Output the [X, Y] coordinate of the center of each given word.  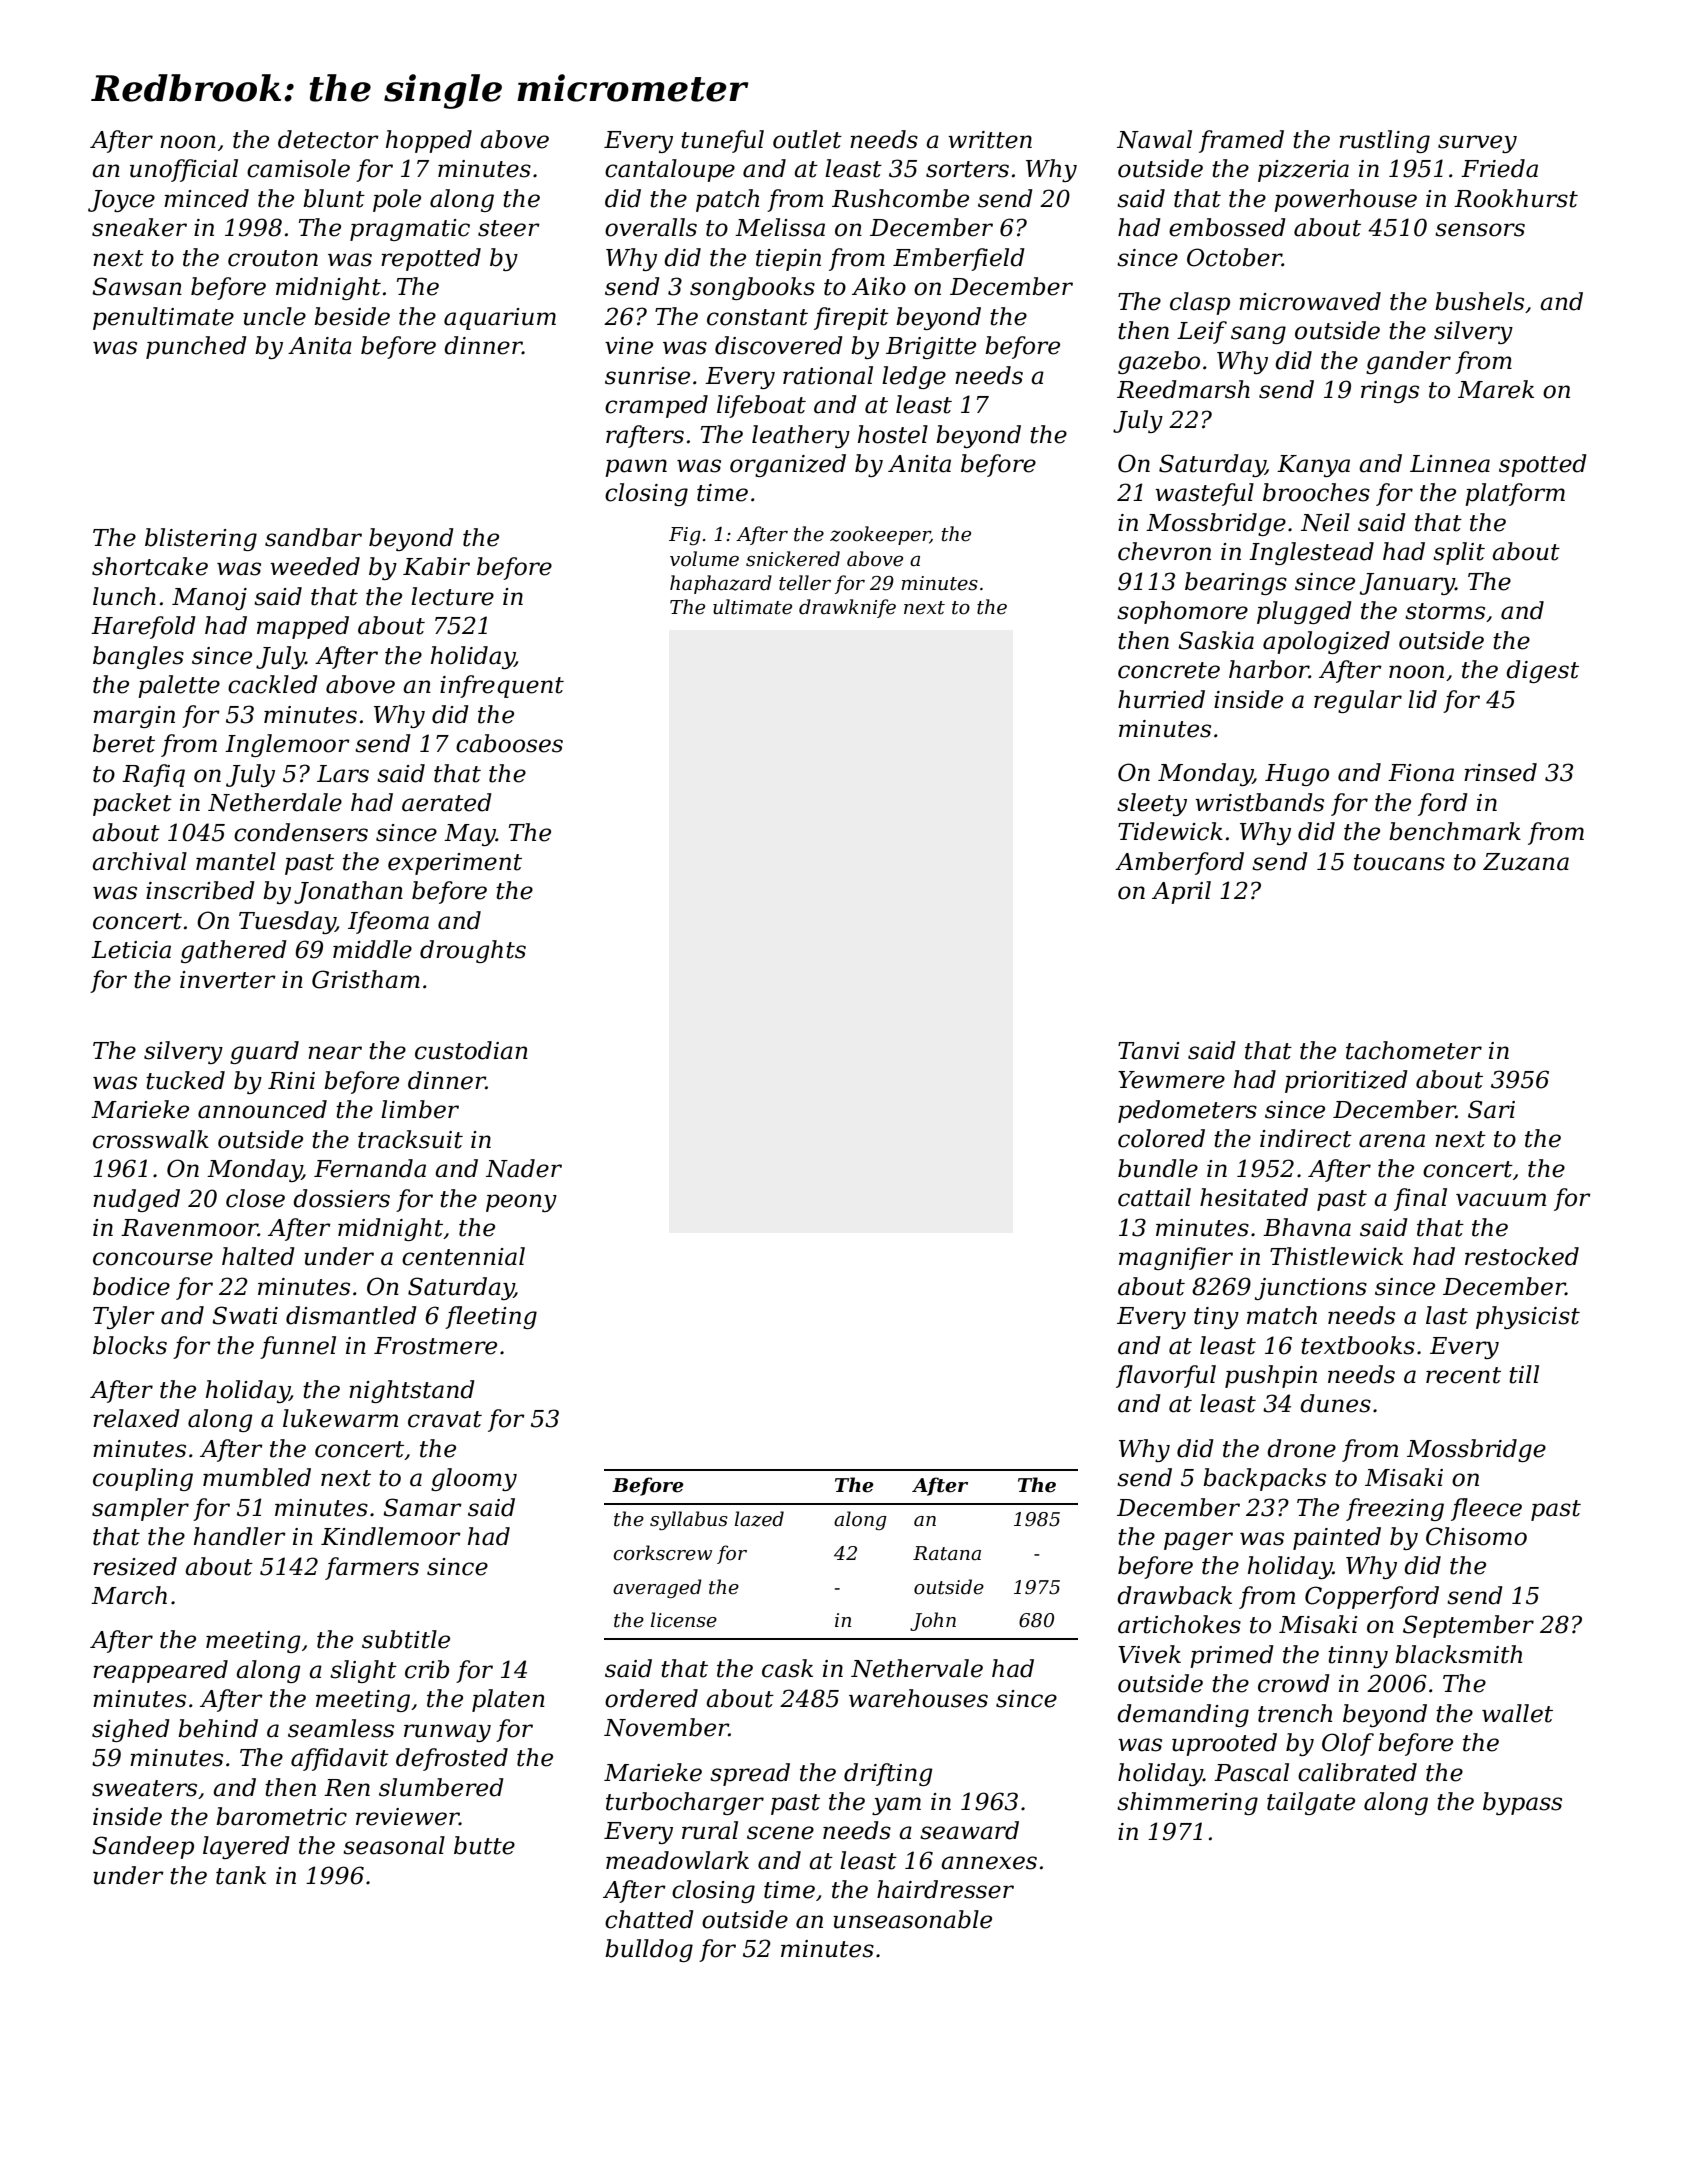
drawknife [847, 608]
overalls [651, 227]
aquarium [500, 319]
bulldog [649, 1950]
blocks [130, 1345]
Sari [1491, 1109]
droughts [473, 951]
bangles [138, 657]
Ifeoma [388, 922]
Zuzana [1526, 862]
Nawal [1154, 139]
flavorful [1166, 1376]
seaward [969, 1830]
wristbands [1259, 802]
